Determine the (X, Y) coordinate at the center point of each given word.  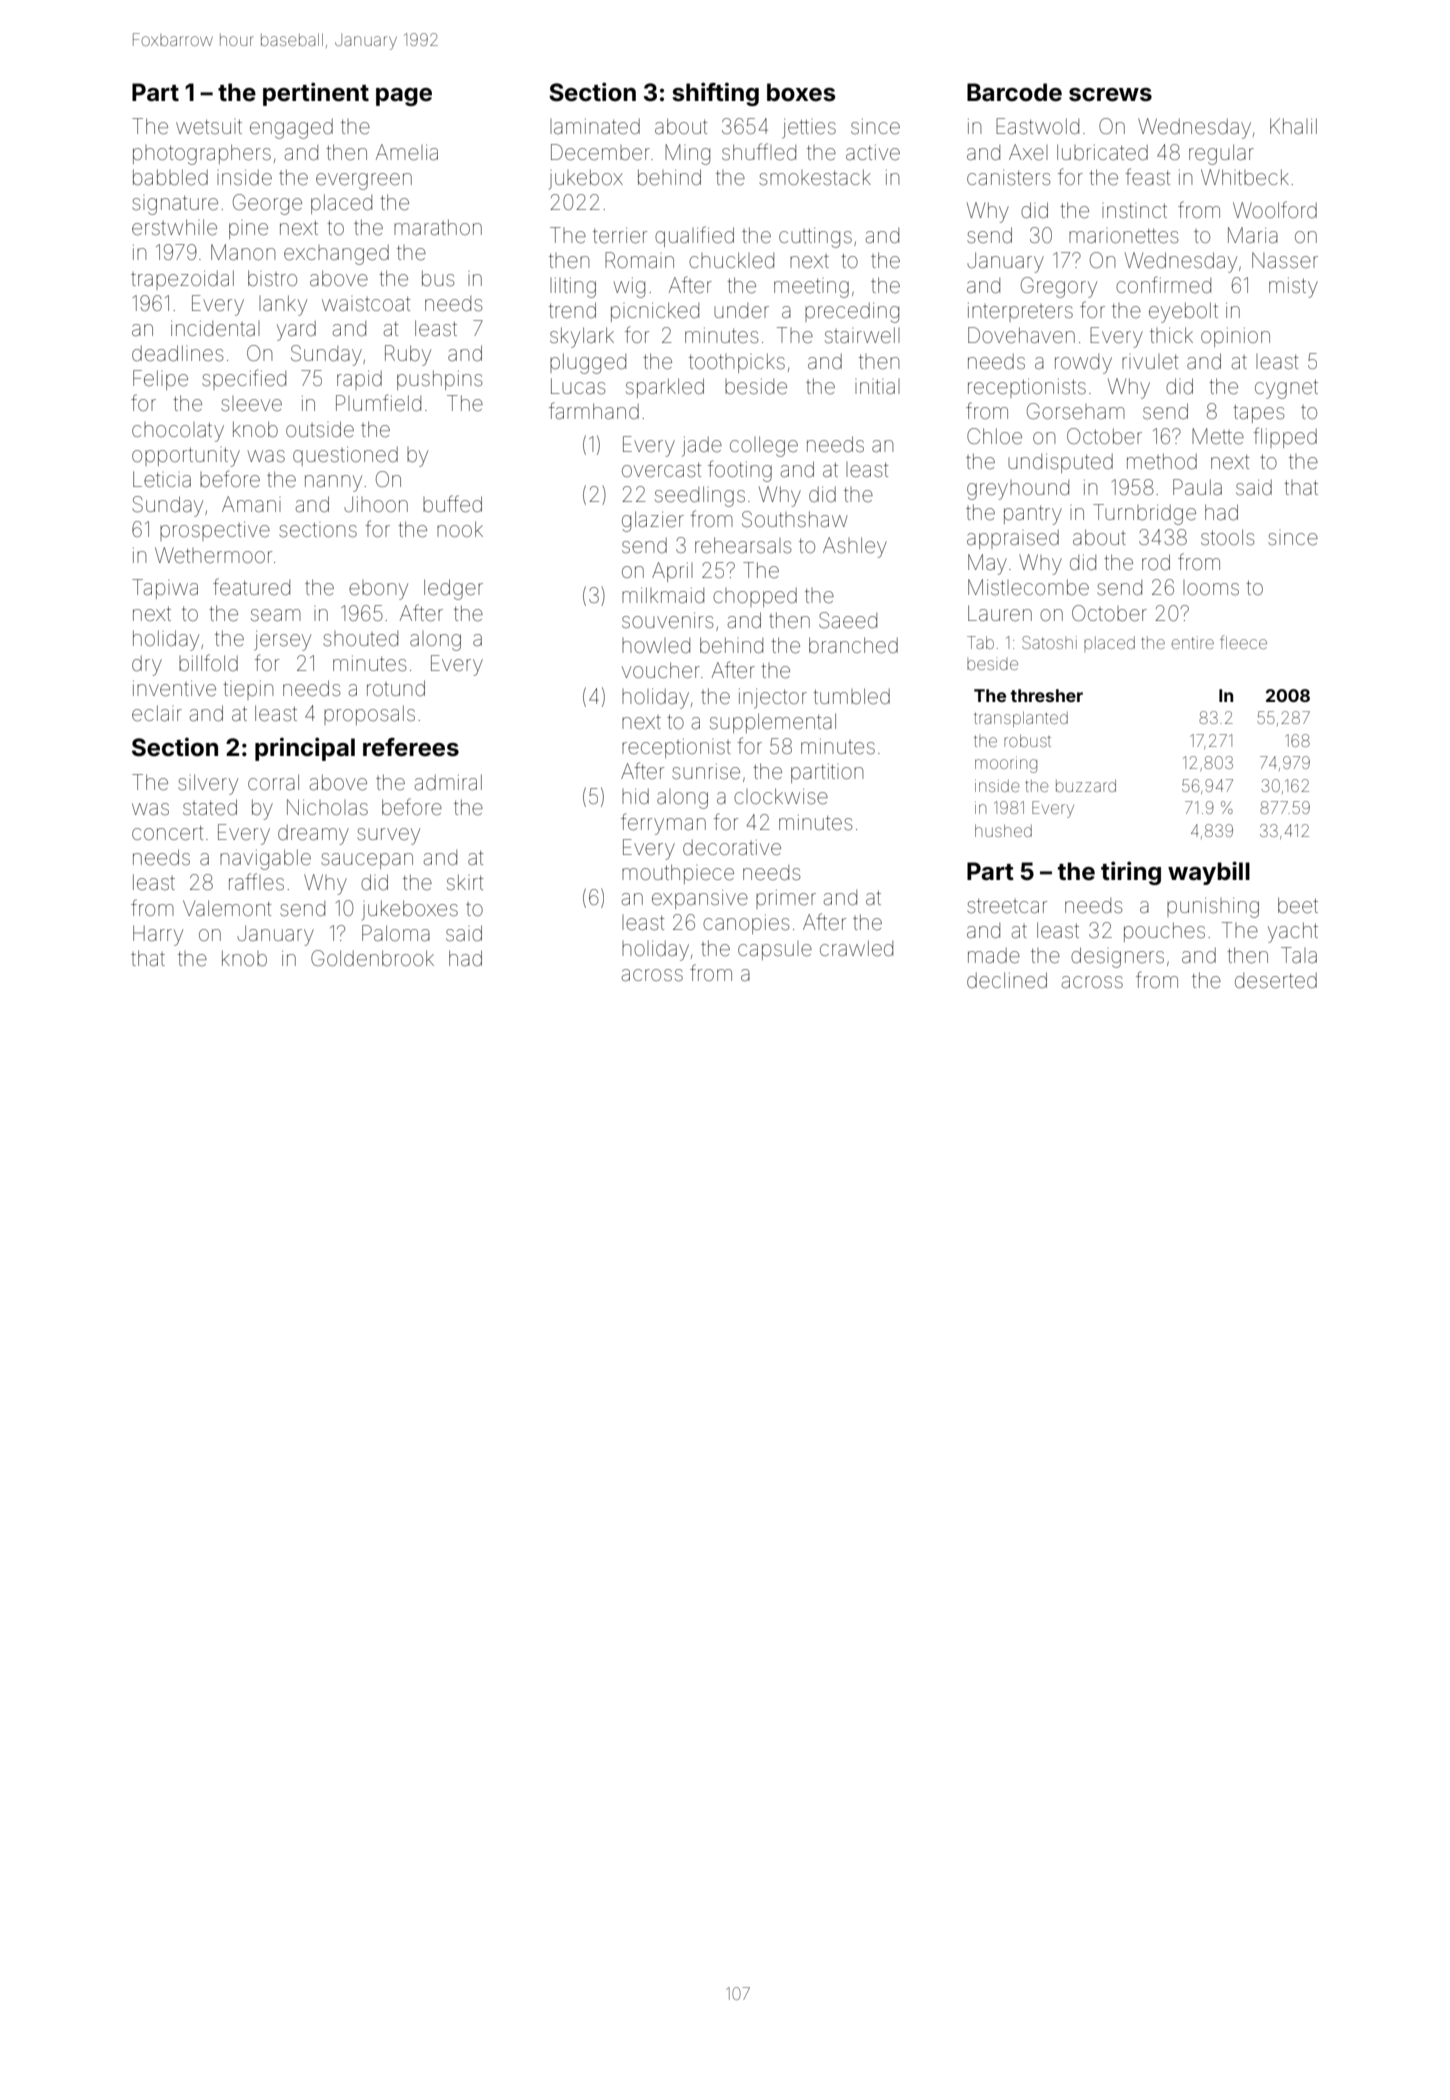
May (987, 564)
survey (388, 836)
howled (656, 645)
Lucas (578, 386)
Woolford (1275, 209)
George (267, 204)
